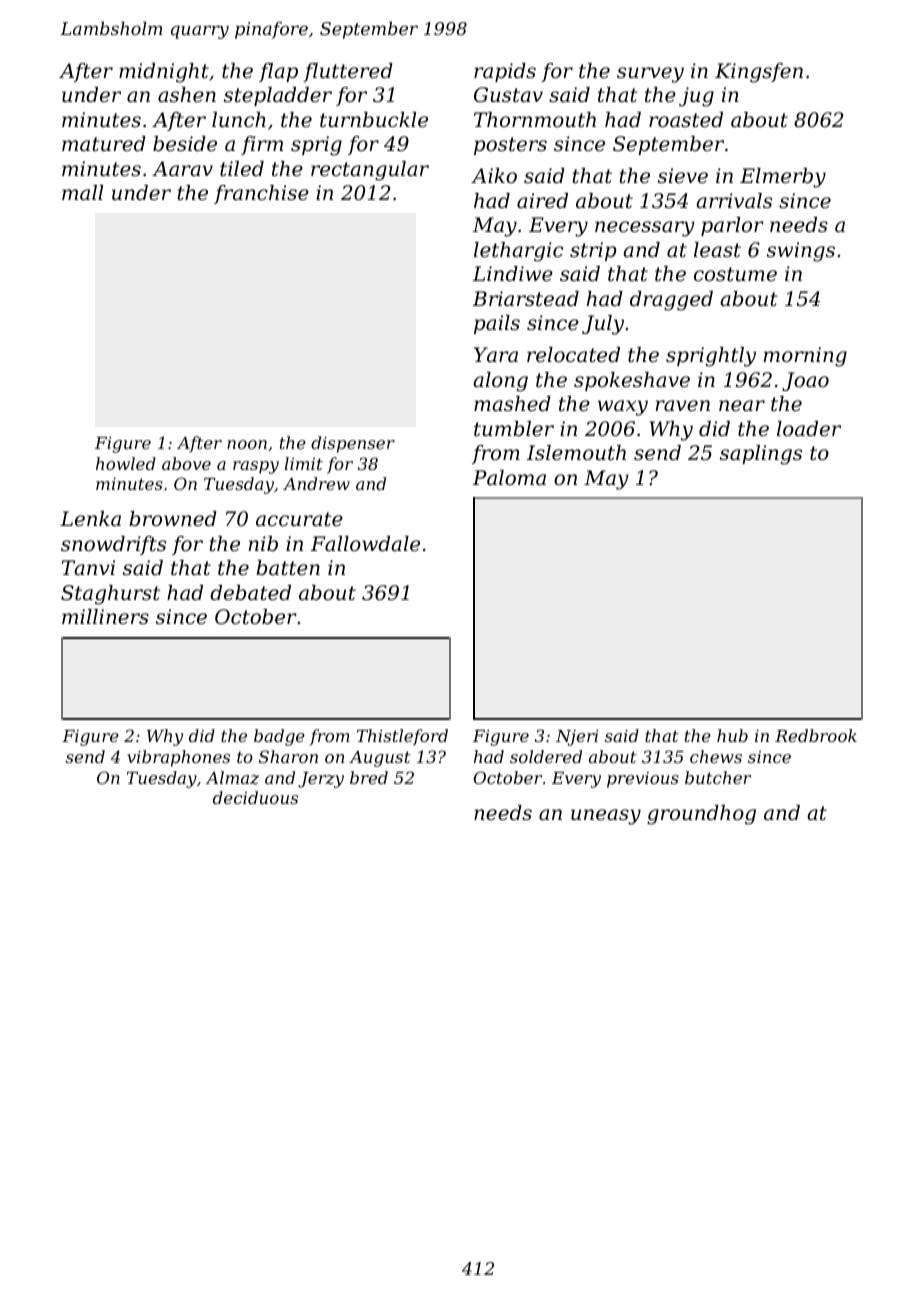  Describe the element at coordinates (365, 544) in the screenshot. I see `Fallowdale` at that location.
